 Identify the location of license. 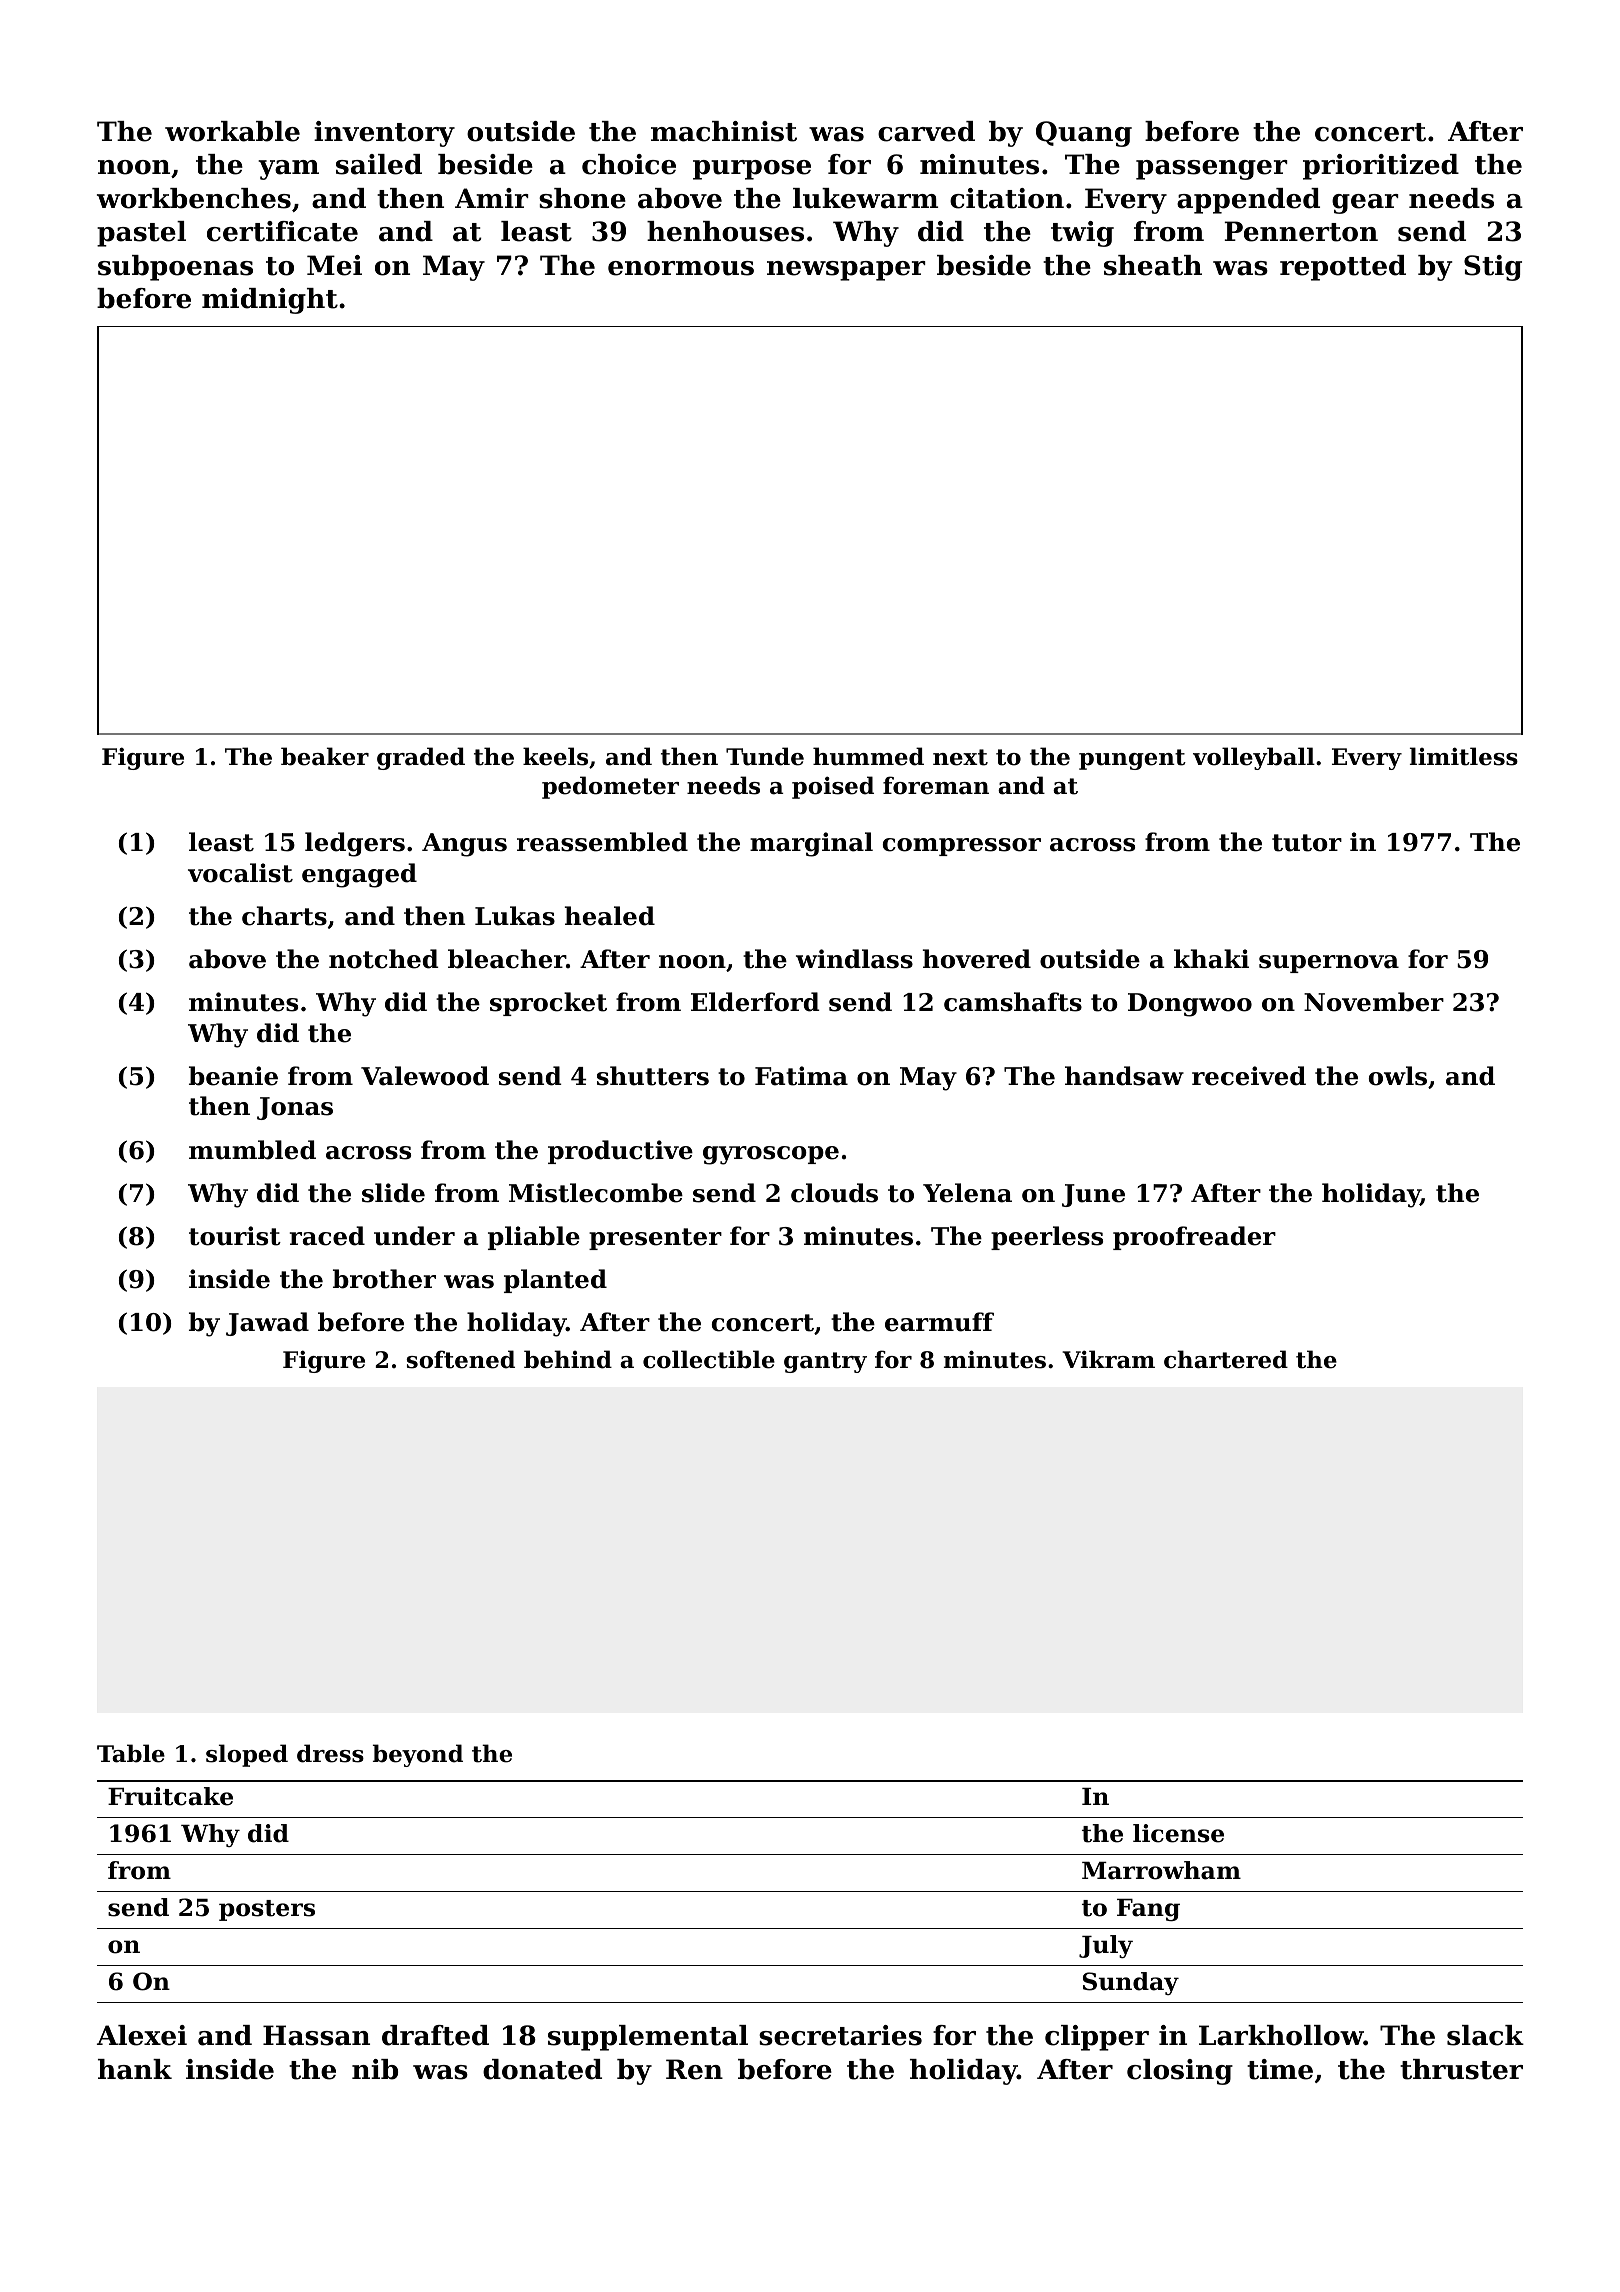
(1178, 1833).
